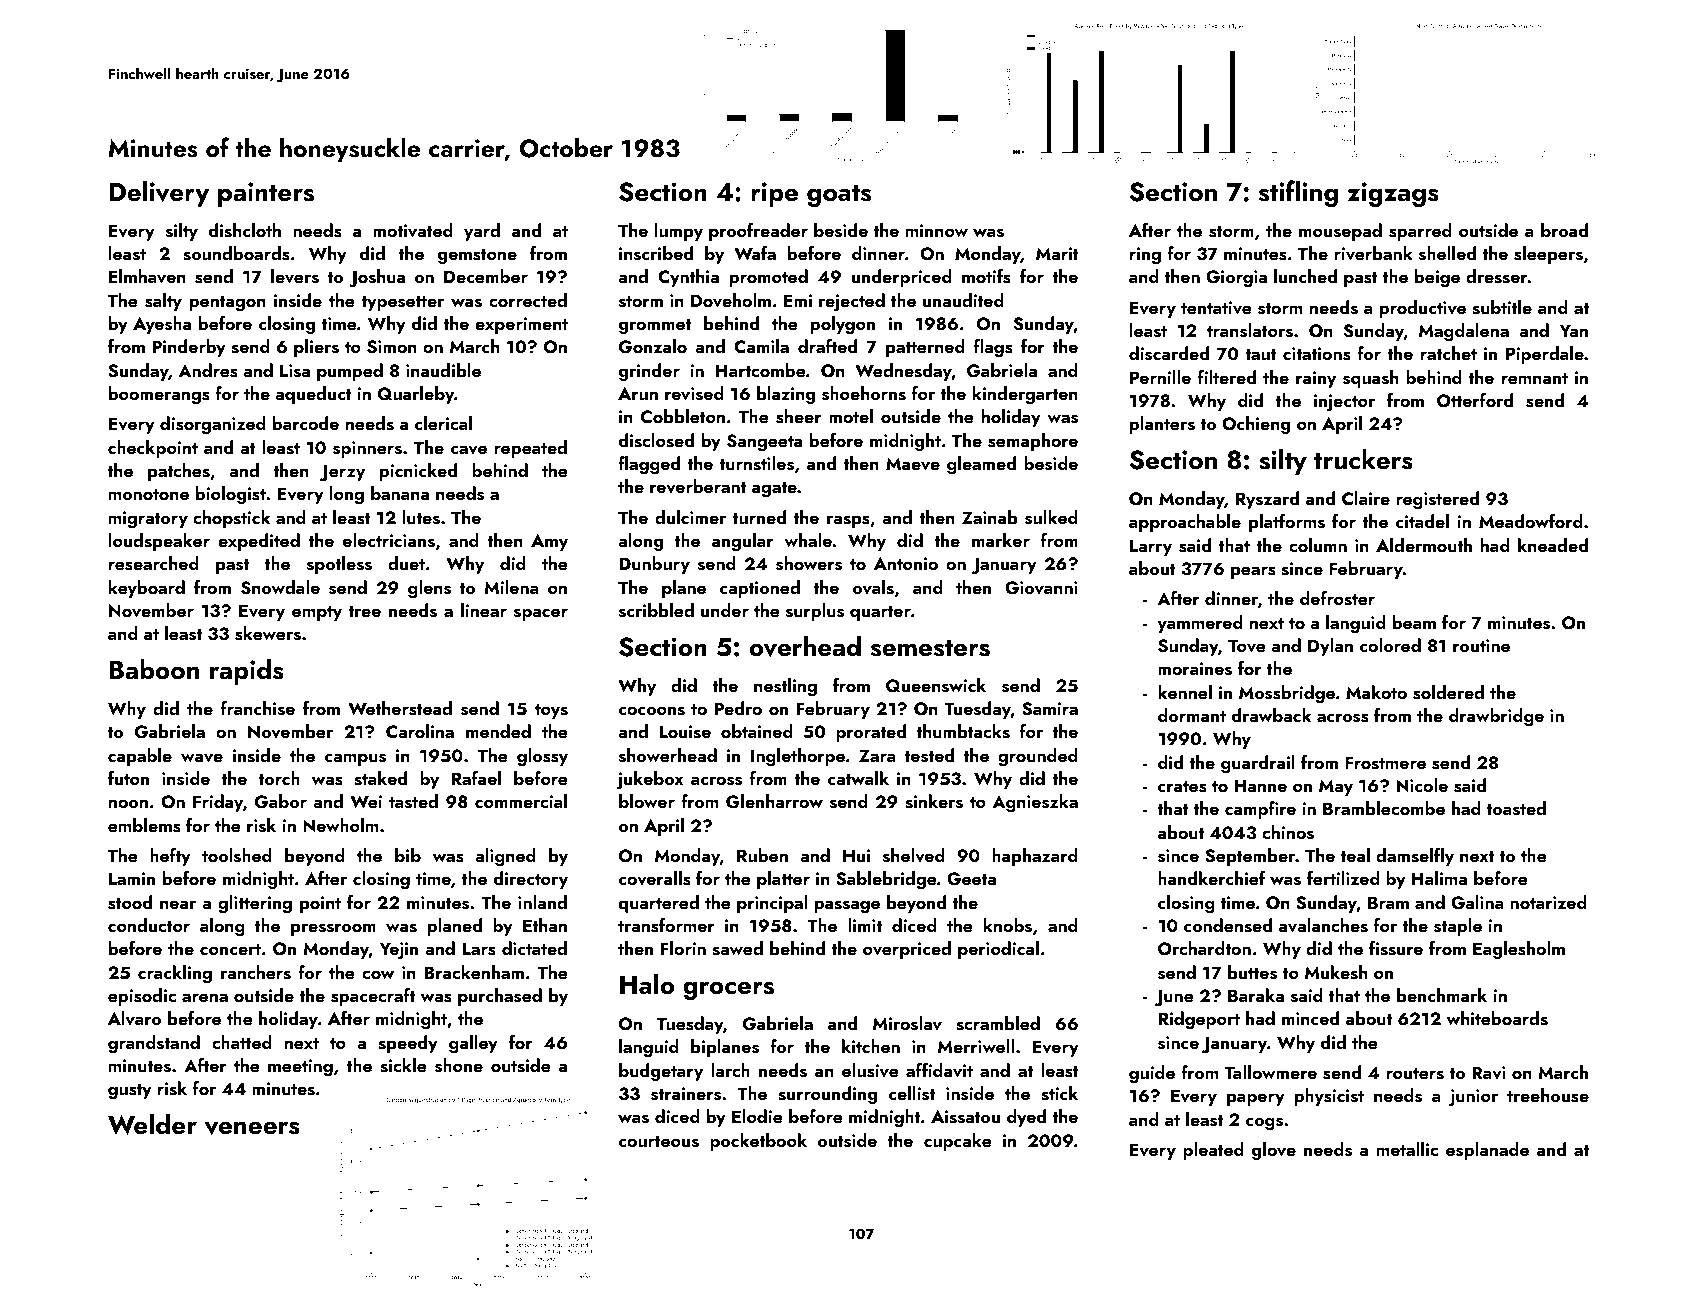  Describe the element at coordinates (1422, 521) in the document. I see `citadel` at that location.
